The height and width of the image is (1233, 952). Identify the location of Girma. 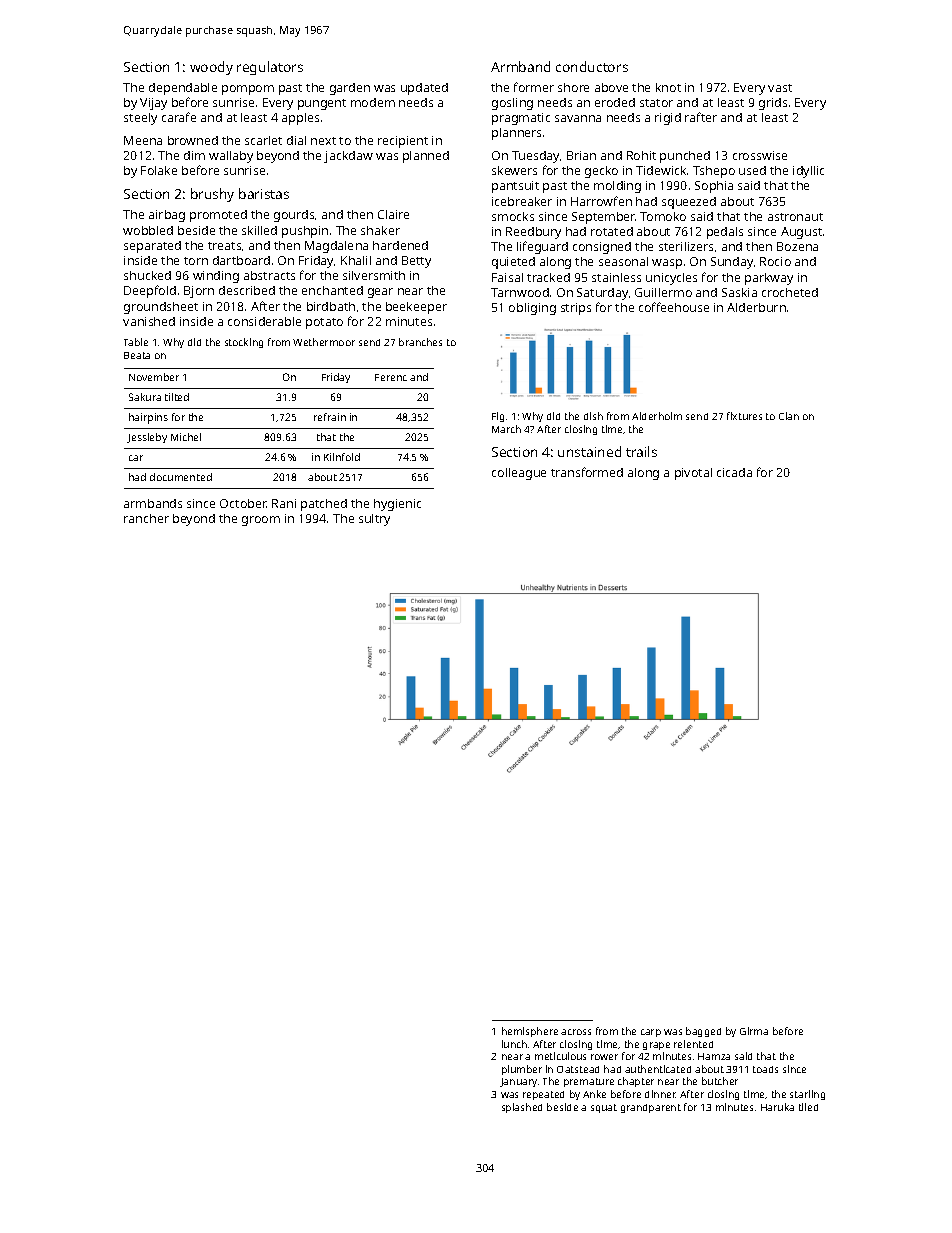
(754, 1031).
